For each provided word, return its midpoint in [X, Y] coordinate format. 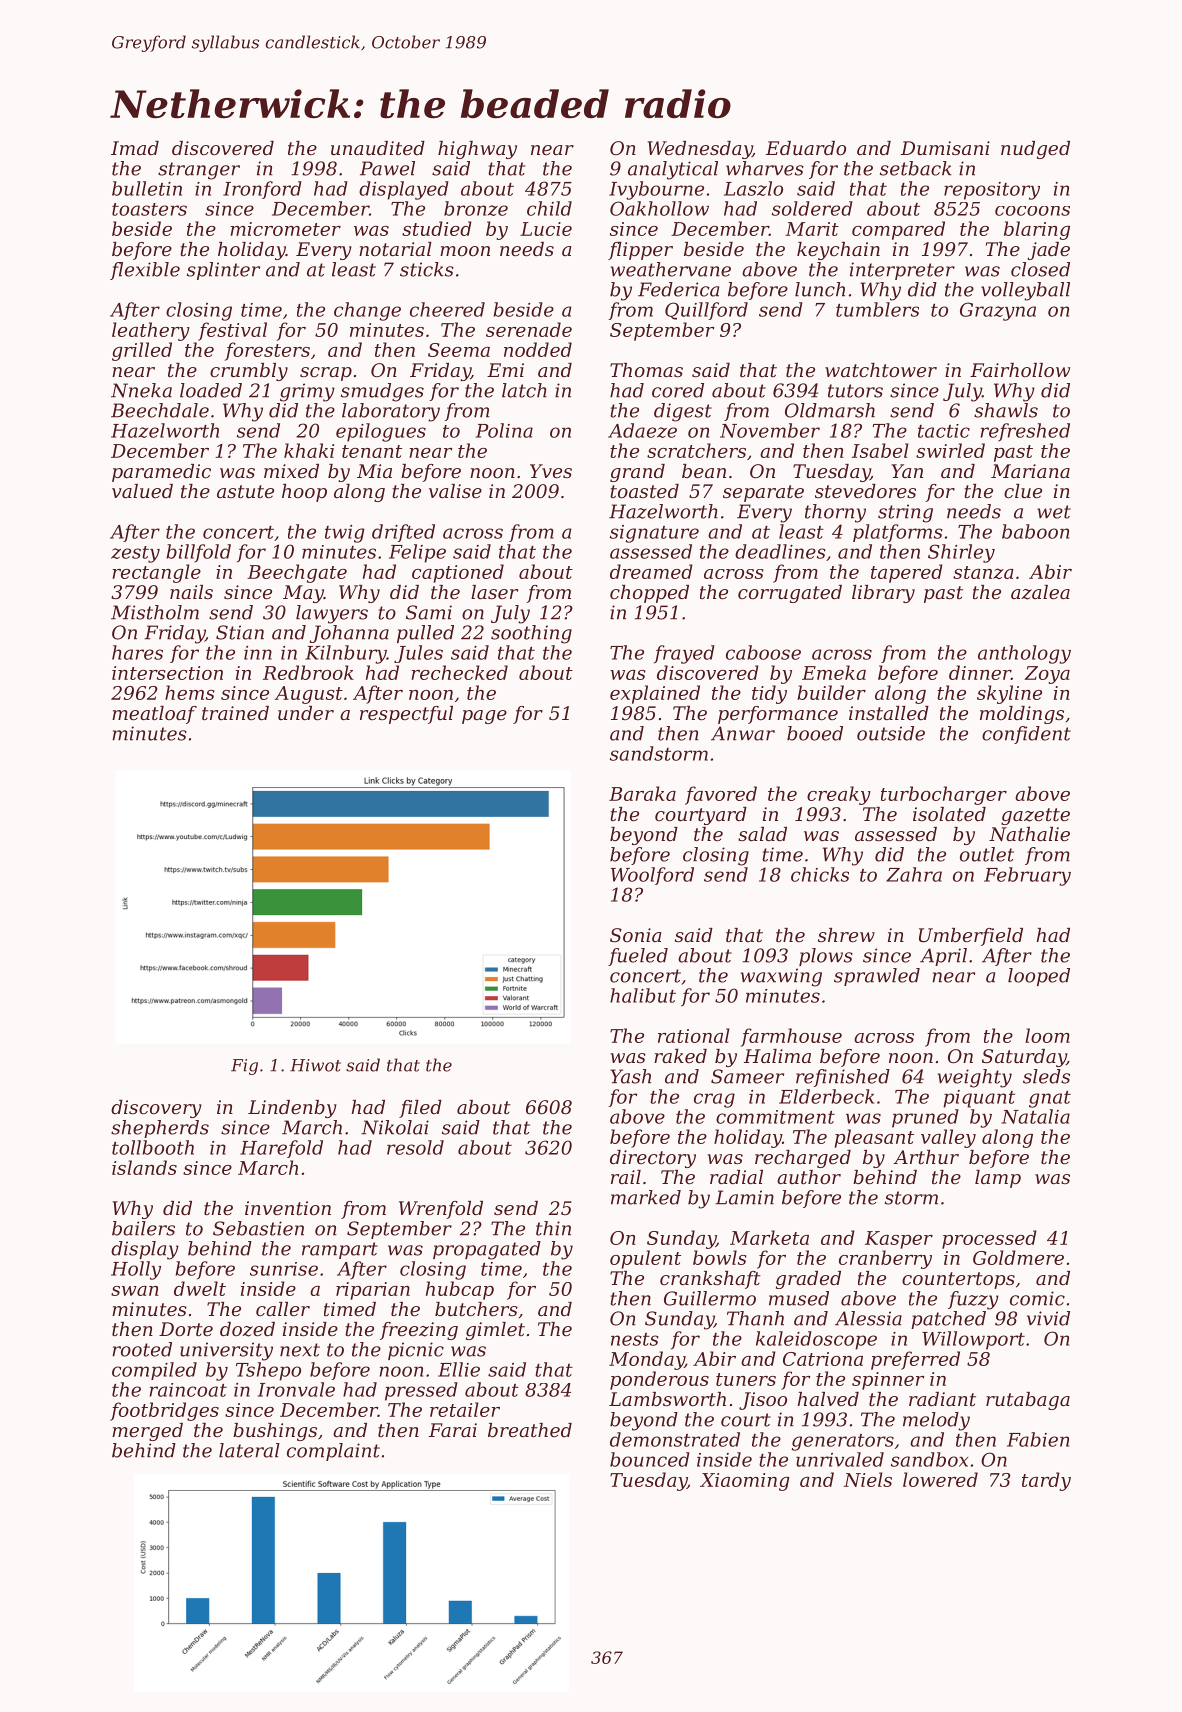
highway [477, 150]
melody [936, 1421]
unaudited [378, 148]
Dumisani [945, 148]
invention [288, 1208]
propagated [487, 1250]
